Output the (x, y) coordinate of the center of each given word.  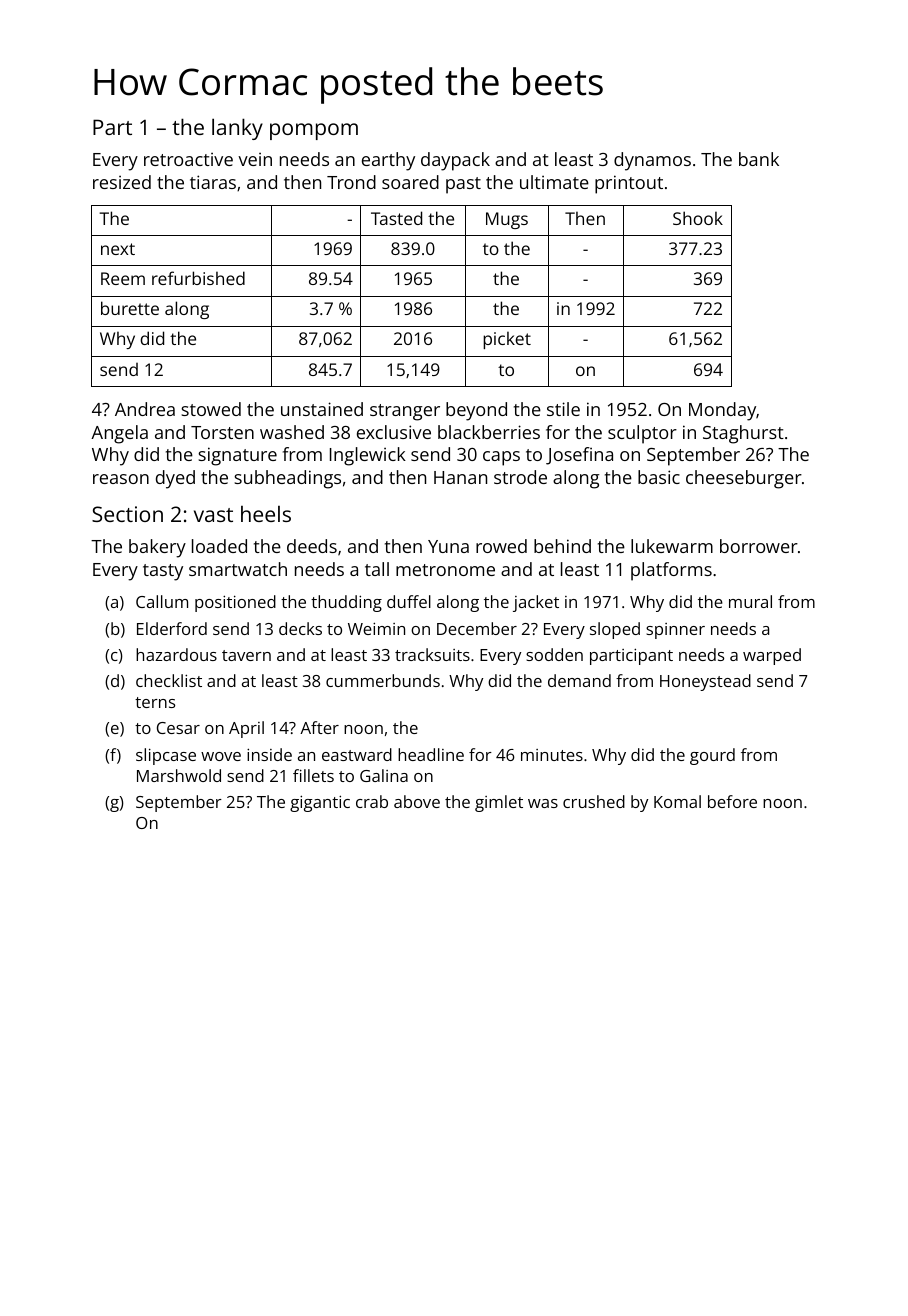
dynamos (652, 161)
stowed (211, 409)
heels (266, 514)
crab (372, 801)
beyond (476, 411)
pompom (314, 131)
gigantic (320, 803)
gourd (712, 756)
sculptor (642, 434)
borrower (759, 546)
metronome (445, 570)
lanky (237, 129)
